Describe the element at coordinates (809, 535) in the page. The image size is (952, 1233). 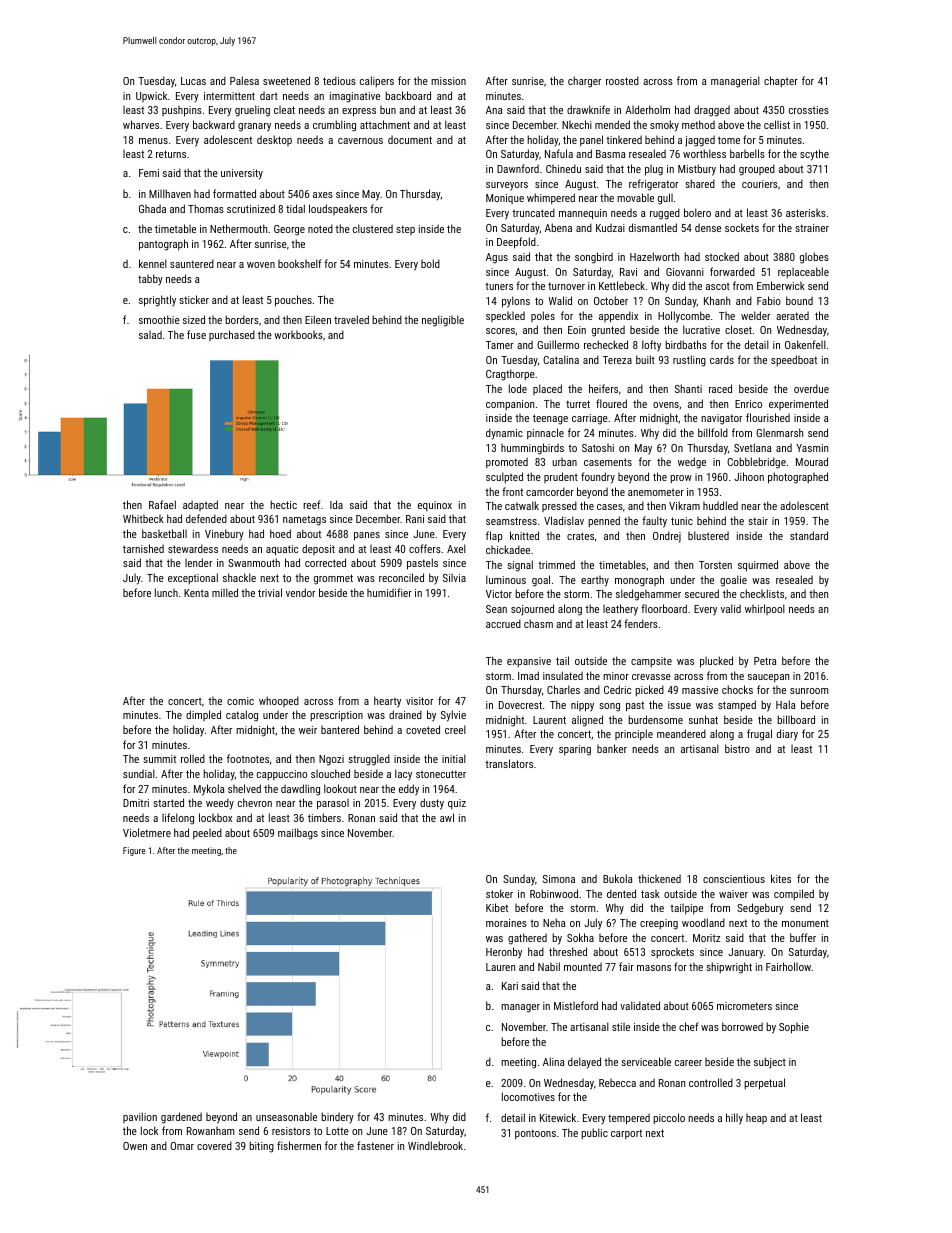
I see `standard` at that location.
